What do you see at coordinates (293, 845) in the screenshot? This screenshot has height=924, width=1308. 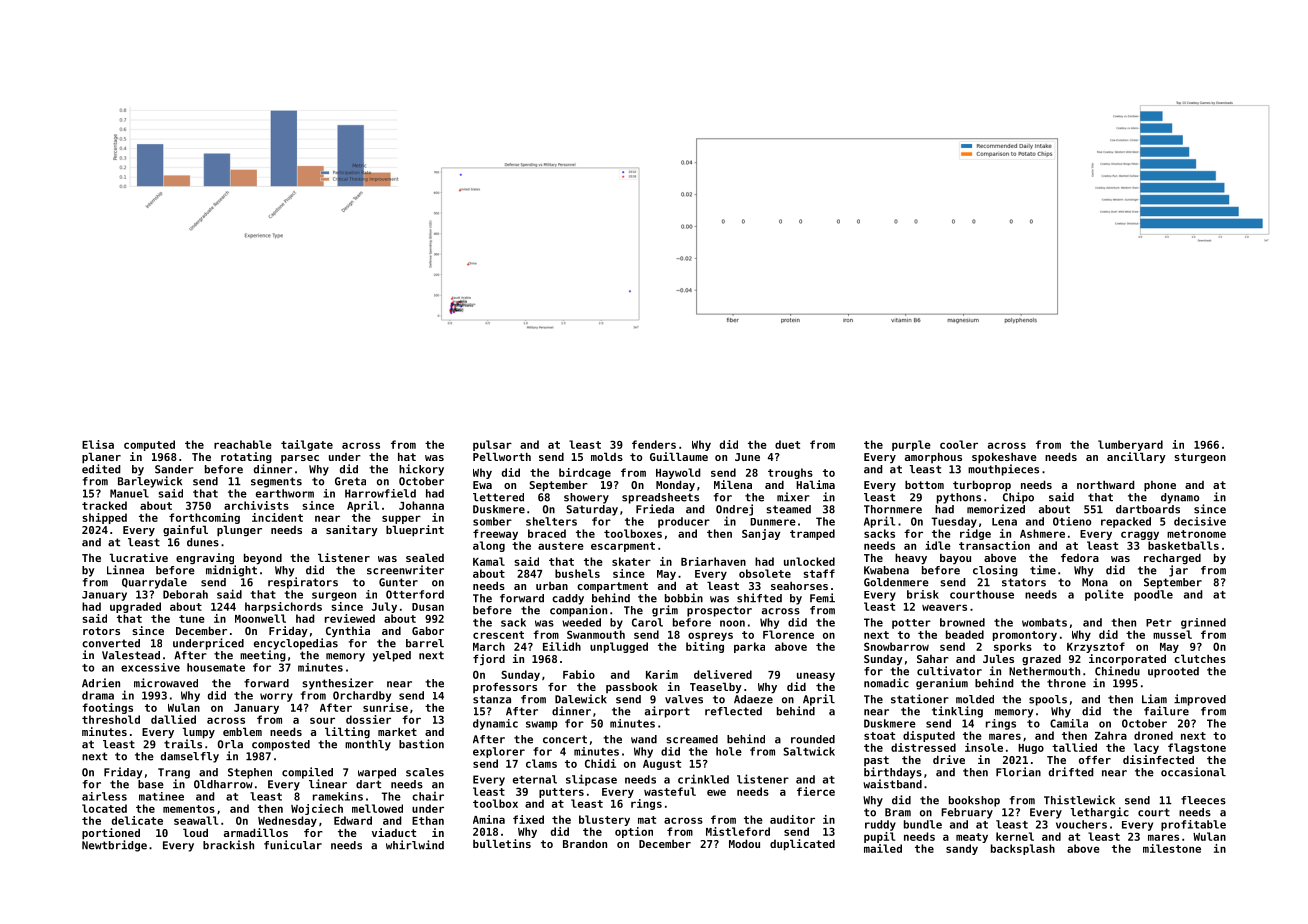 I see `funicular` at bounding box center [293, 845].
